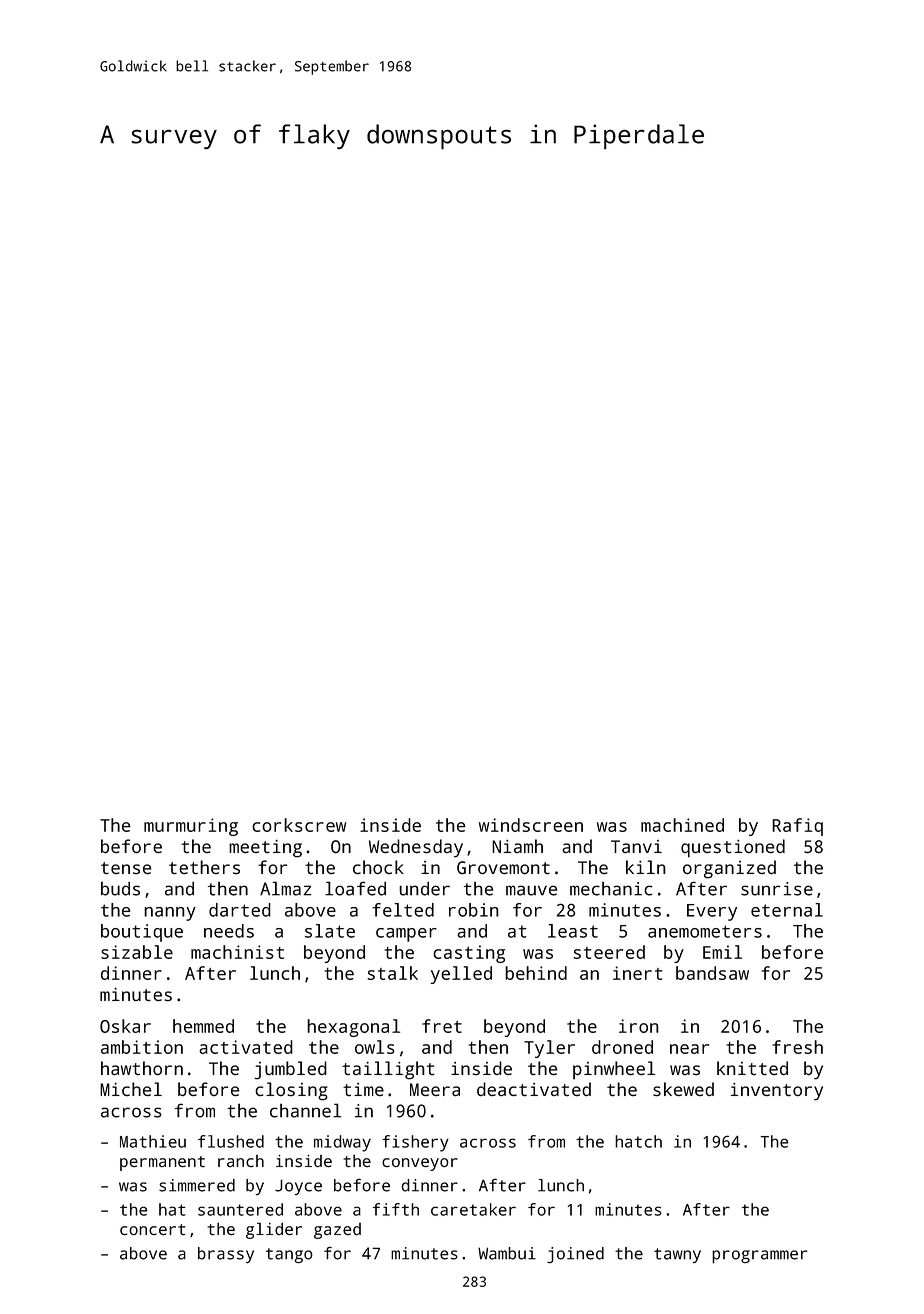 This document has width=924, height=1314. Describe the element at coordinates (291, 1091) in the document. I see `closing` at that location.
